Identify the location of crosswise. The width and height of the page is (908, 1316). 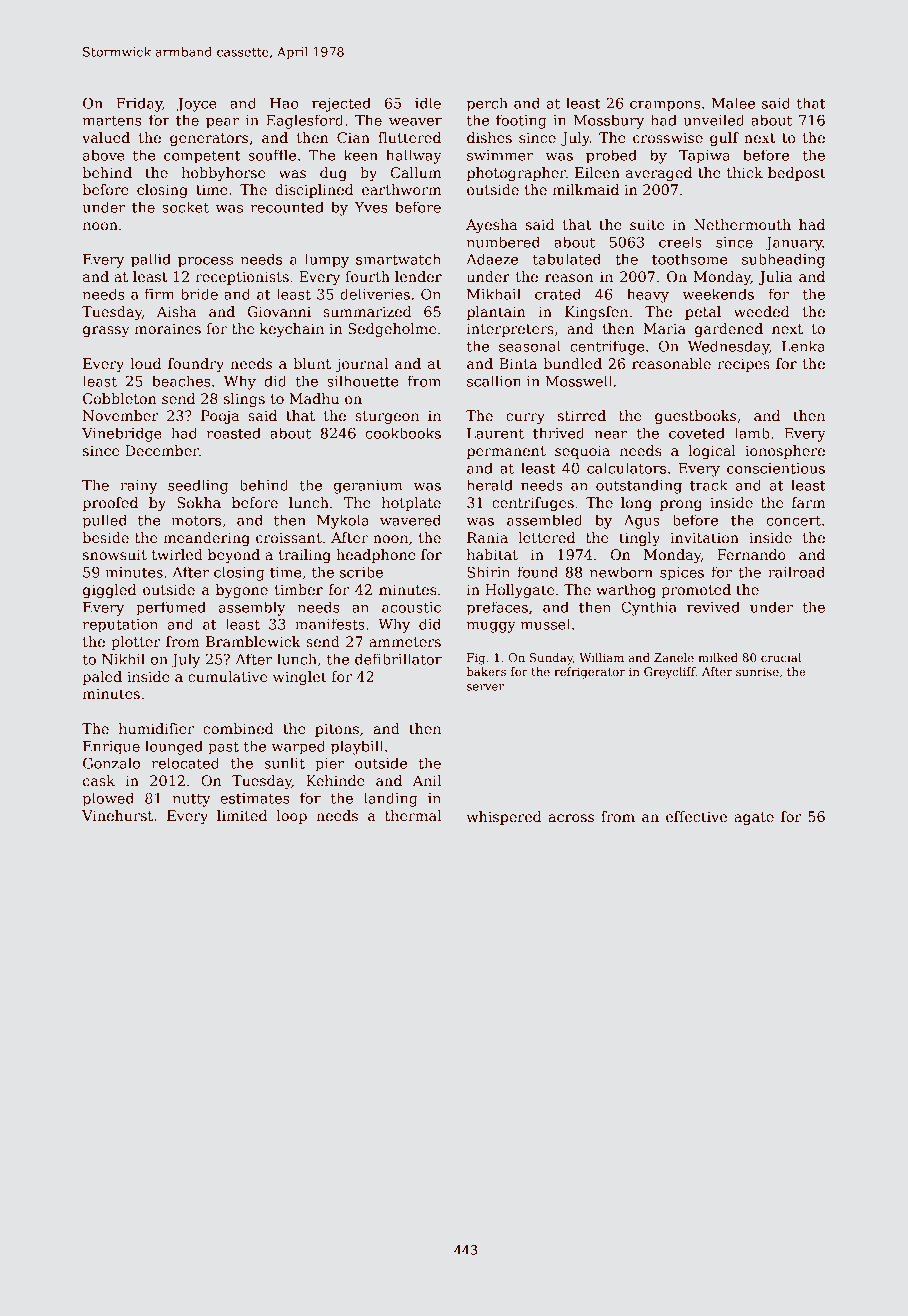
(668, 137).
